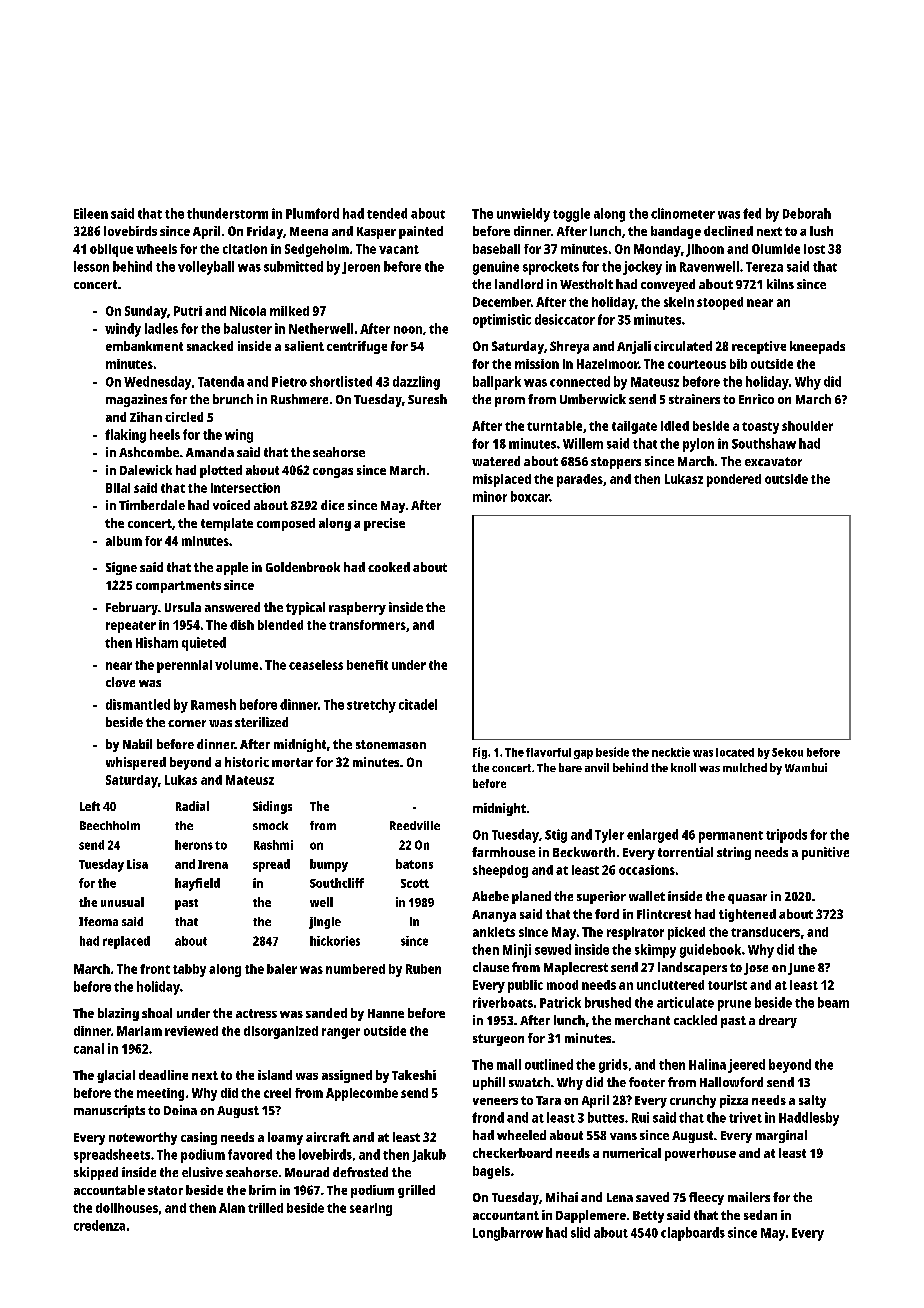 The height and width of the screenshot is (1308, 924). Describe the element at coordinates (735, 752) in the screenshot. I see `located` at that location.
